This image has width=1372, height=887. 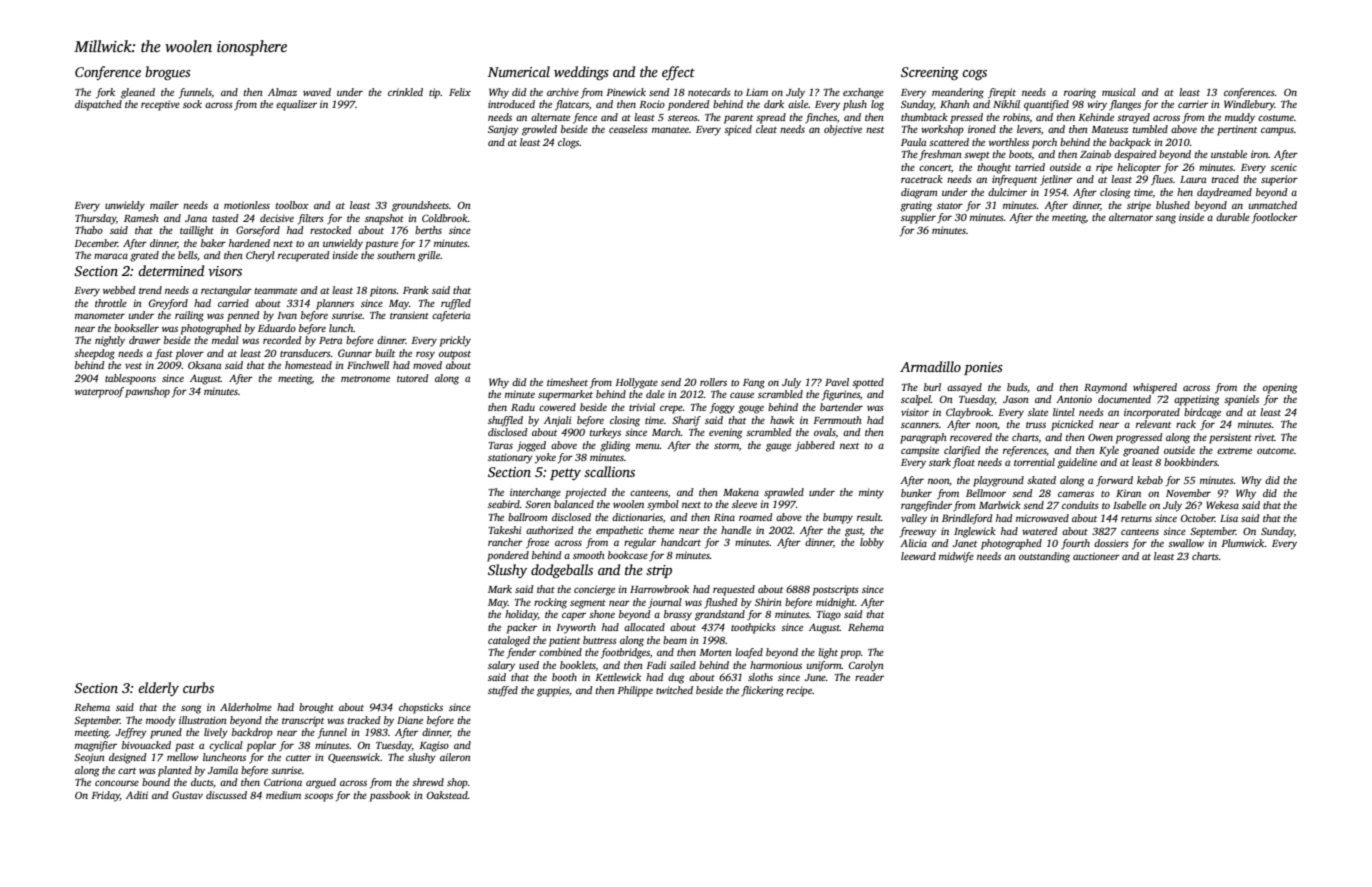 What do you see at coordinates (501, 445) in the image?
I see `Taras` at bounding box center [501, 445].
